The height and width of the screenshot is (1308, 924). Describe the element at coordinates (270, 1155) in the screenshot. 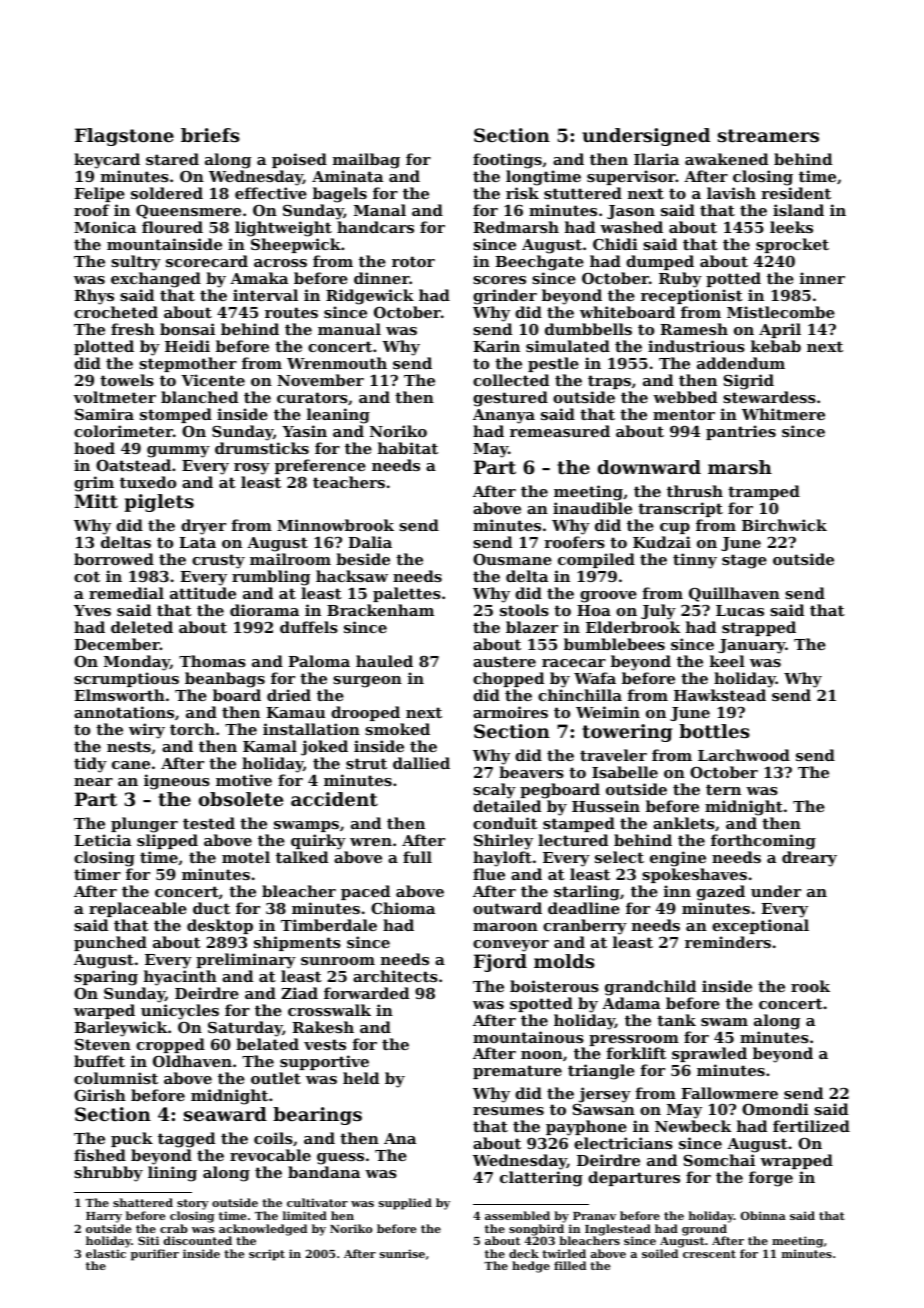

I see `revocable` at that location.
